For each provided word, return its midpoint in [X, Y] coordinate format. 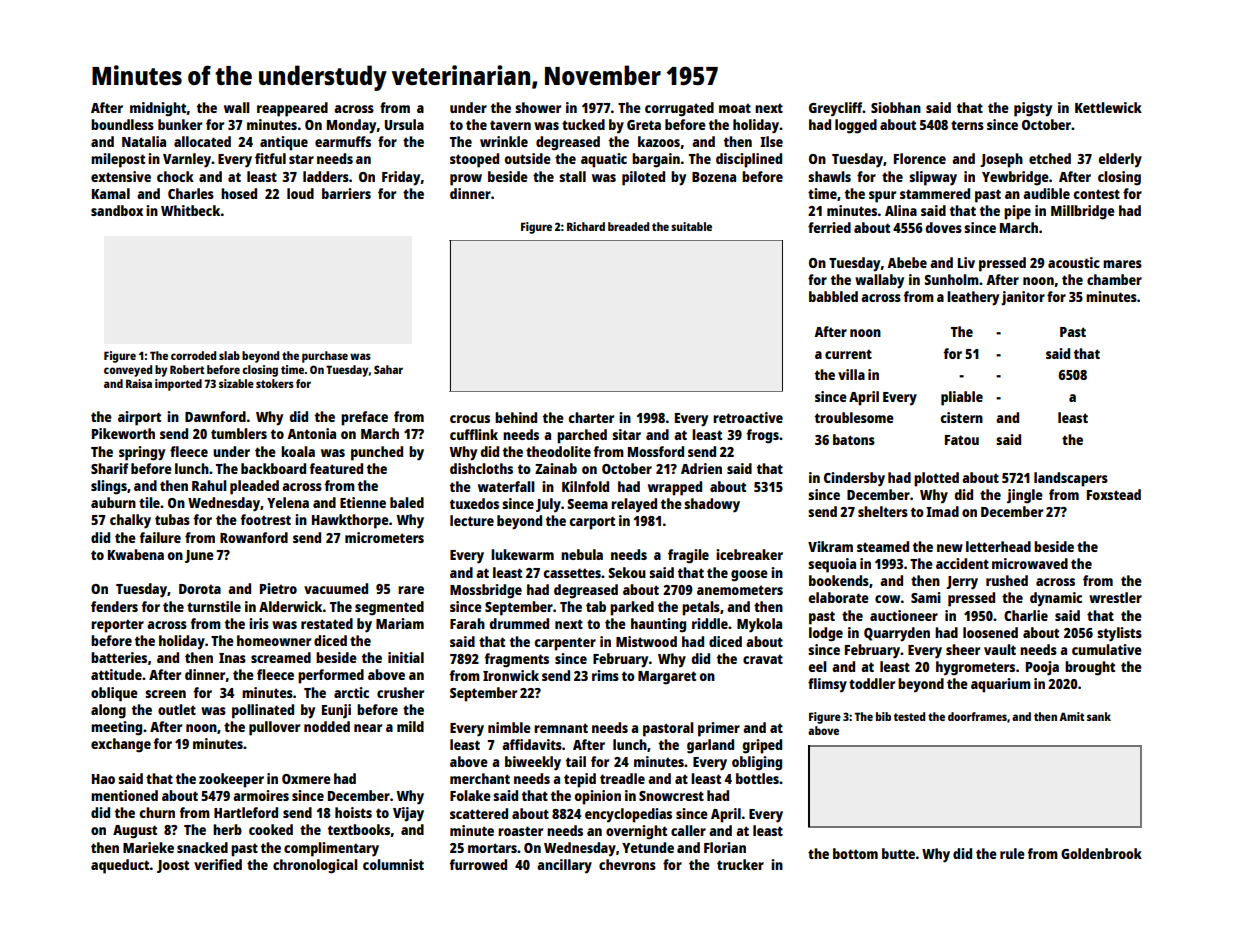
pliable [962, 398]
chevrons [627, 864]
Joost [173, 866]
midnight [158, 109]
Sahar [388, 369]
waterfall [506, 486]
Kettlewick [1108, 107]
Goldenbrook [1101, 853]
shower [538, 107]
